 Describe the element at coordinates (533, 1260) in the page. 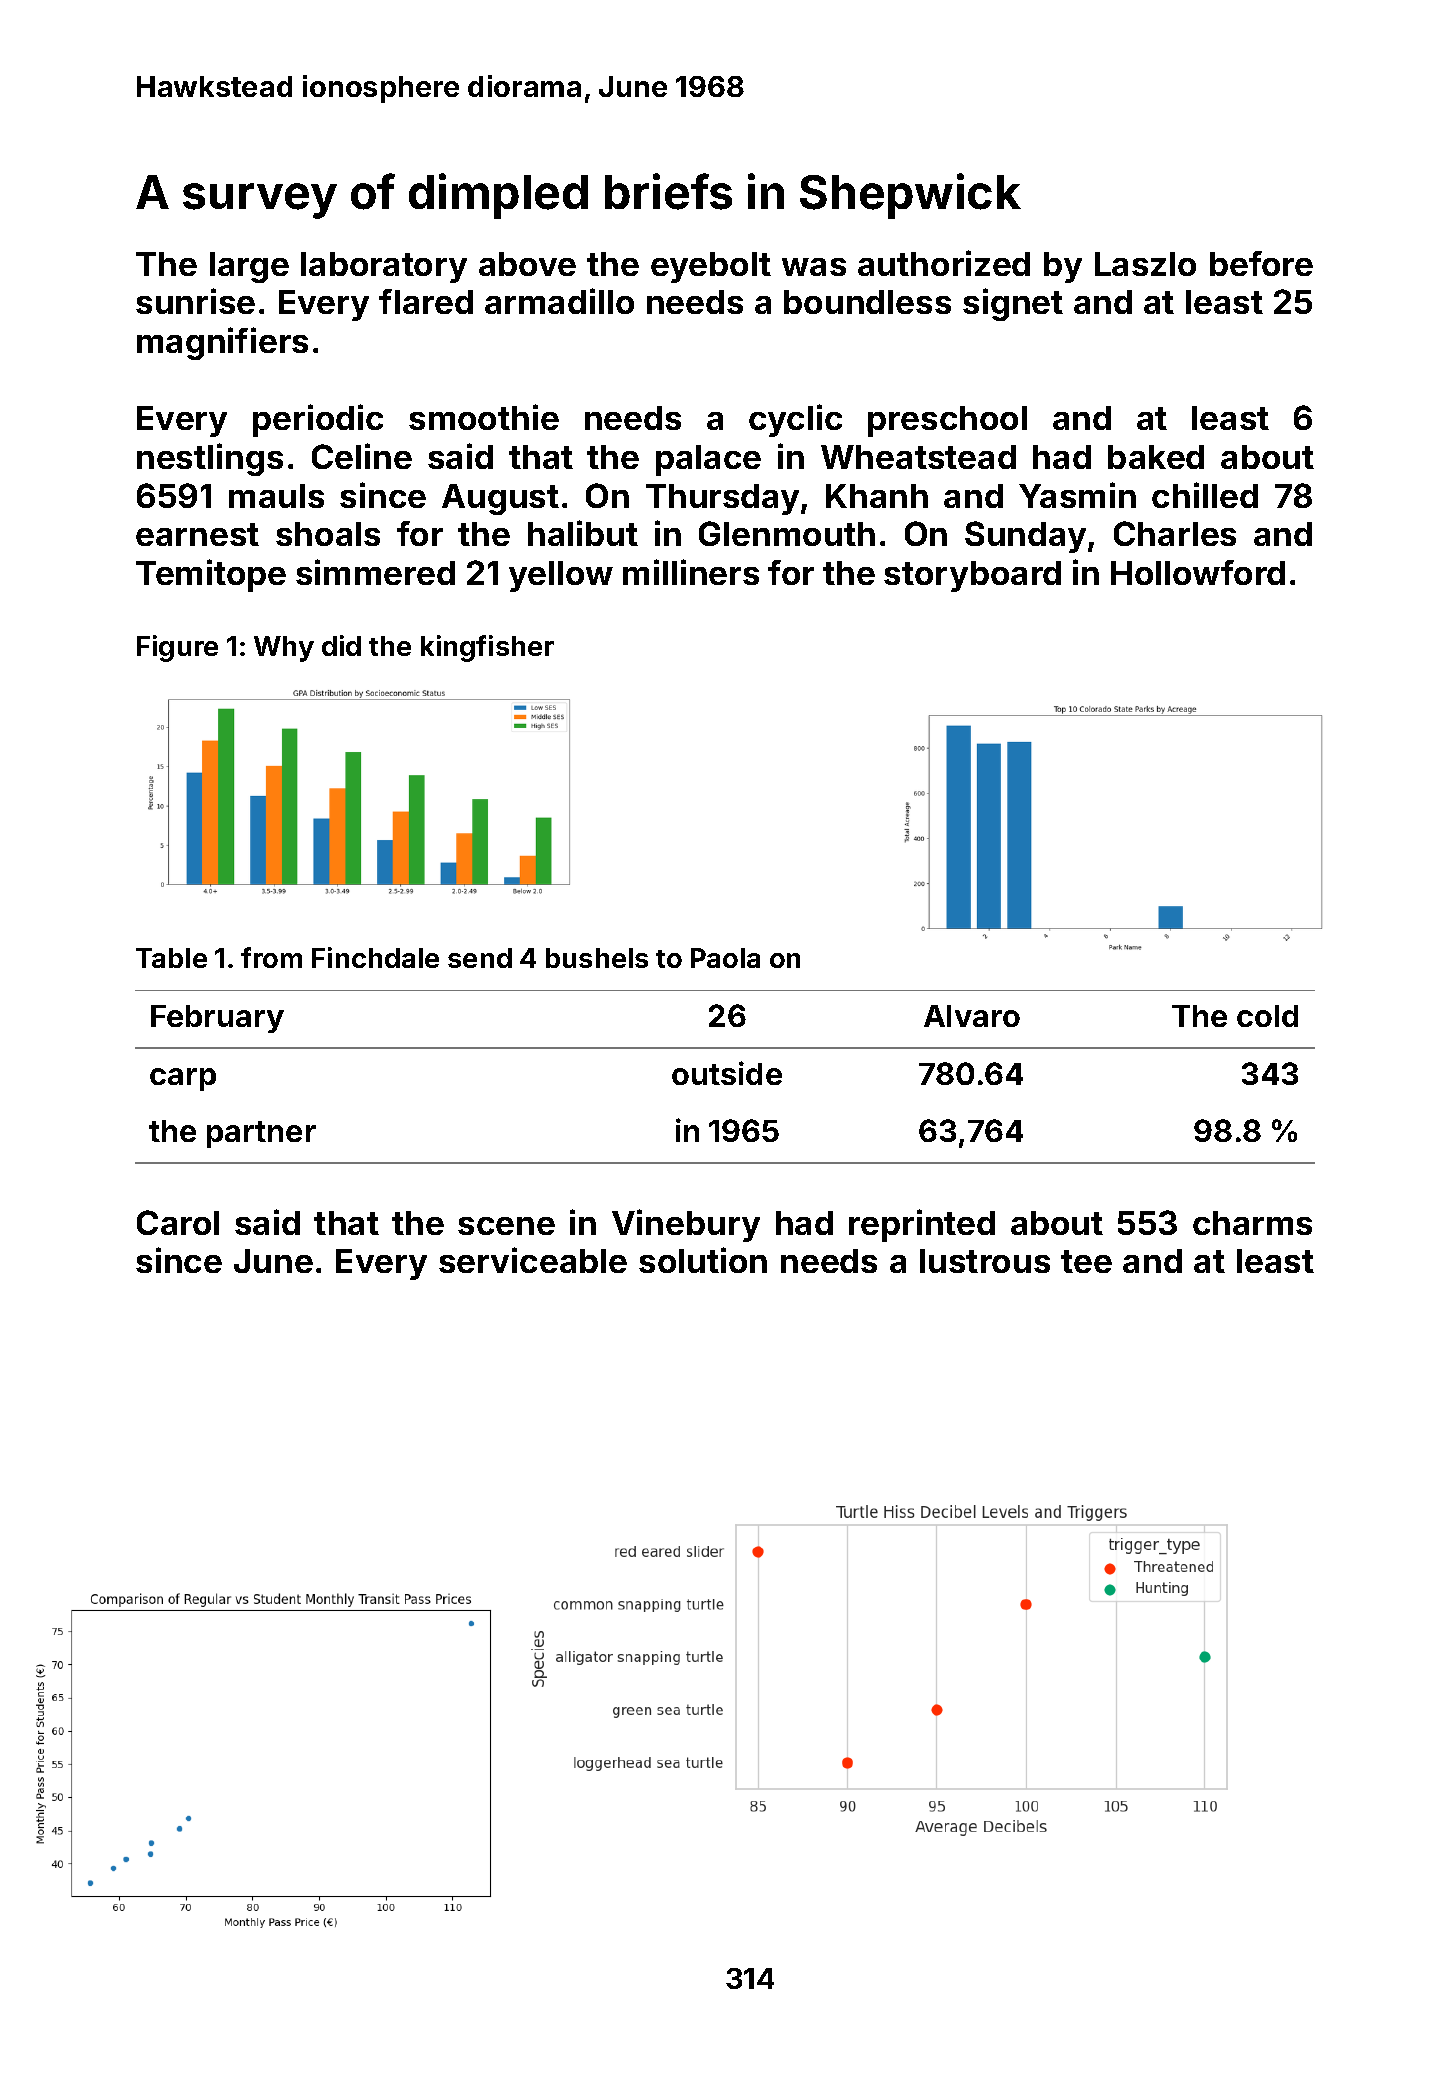

I see `serviceable` at that location.
